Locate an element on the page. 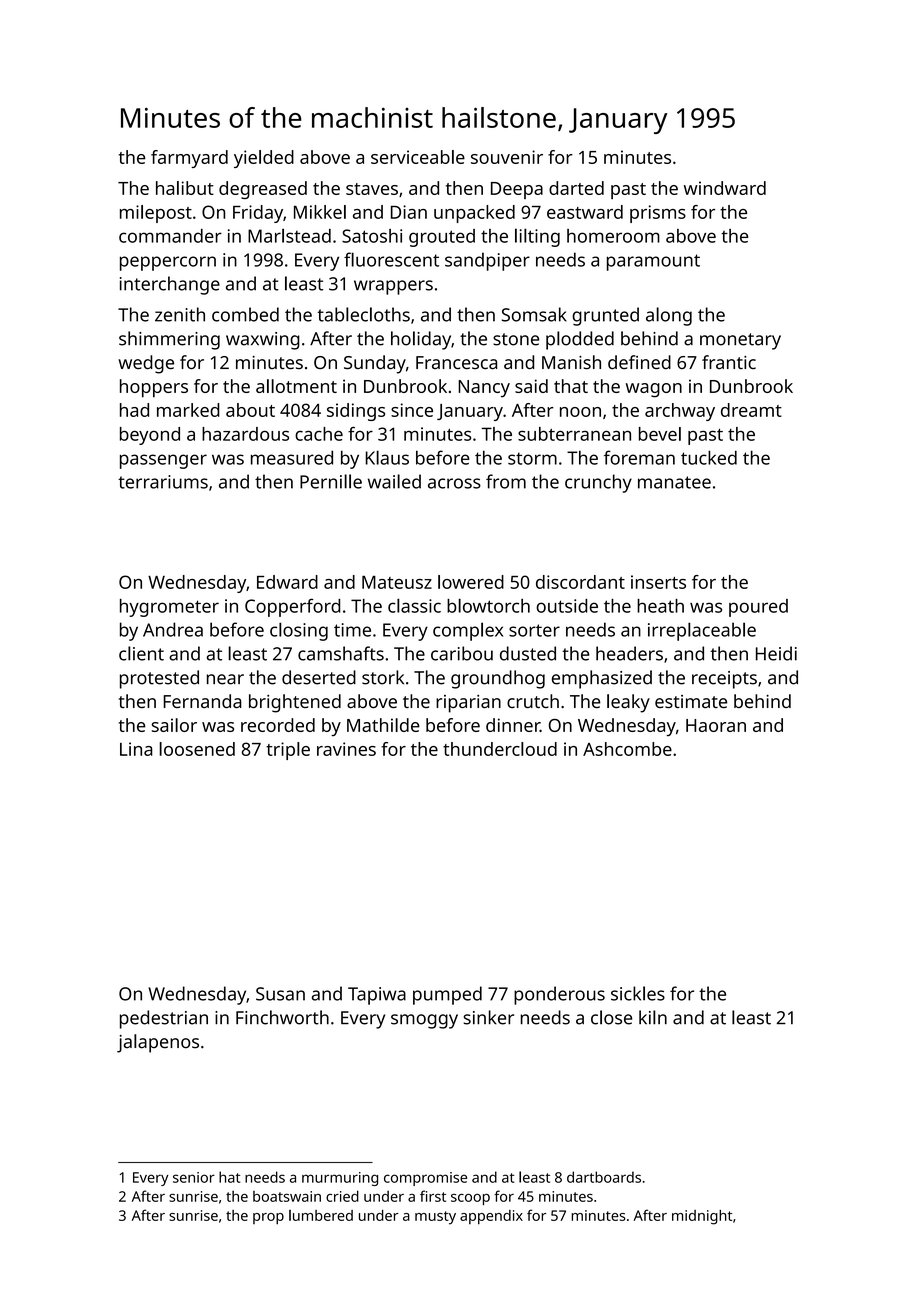 The height and width of the page is (1314, 924). kiln is located at coordinates (653, 1017).
